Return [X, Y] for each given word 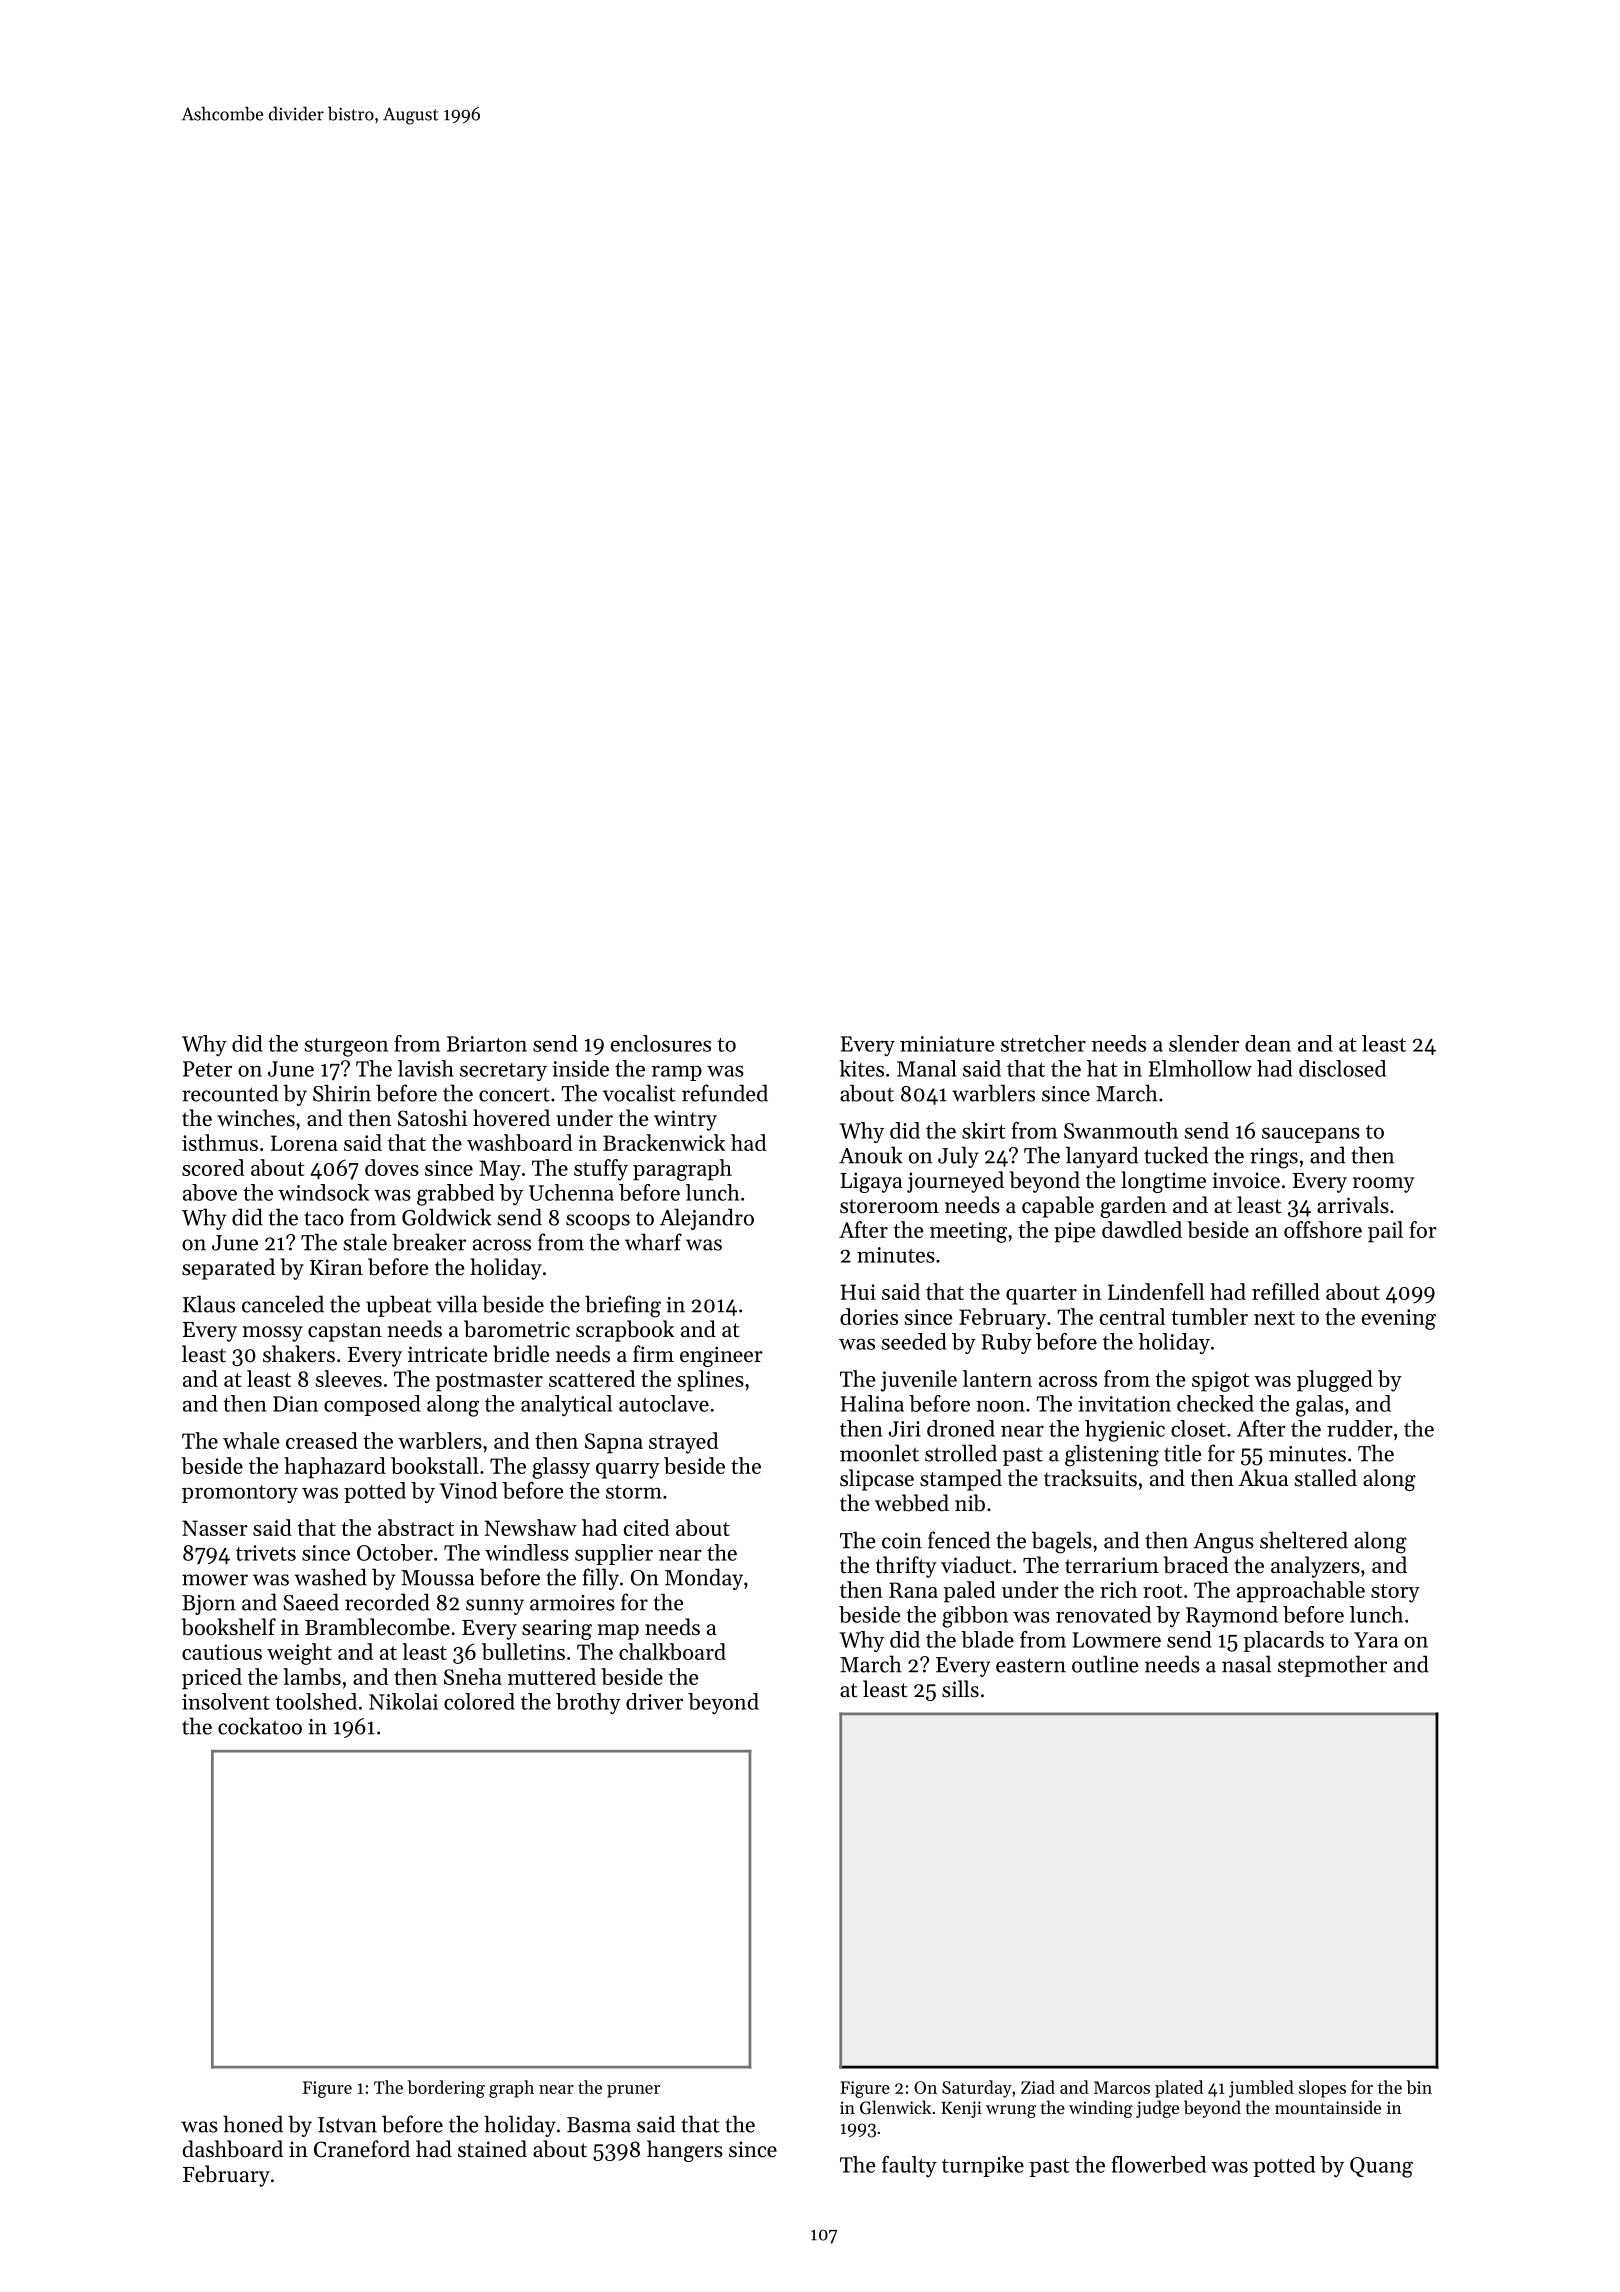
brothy [588, 1703]
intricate [447, 1354]
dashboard [233, 2149]
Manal [927, 1068]
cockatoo [260, 1726]
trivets [266, 1553]
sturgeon [346, 1047]
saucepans [1311, 1135]
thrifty [906, 1567]
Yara [1376, 1640]
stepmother [1332, 1666]
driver [654, 1701]
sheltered [1304, 1540]
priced [212, 1679]
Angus [1223, 1543]
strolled [961, 1453]
